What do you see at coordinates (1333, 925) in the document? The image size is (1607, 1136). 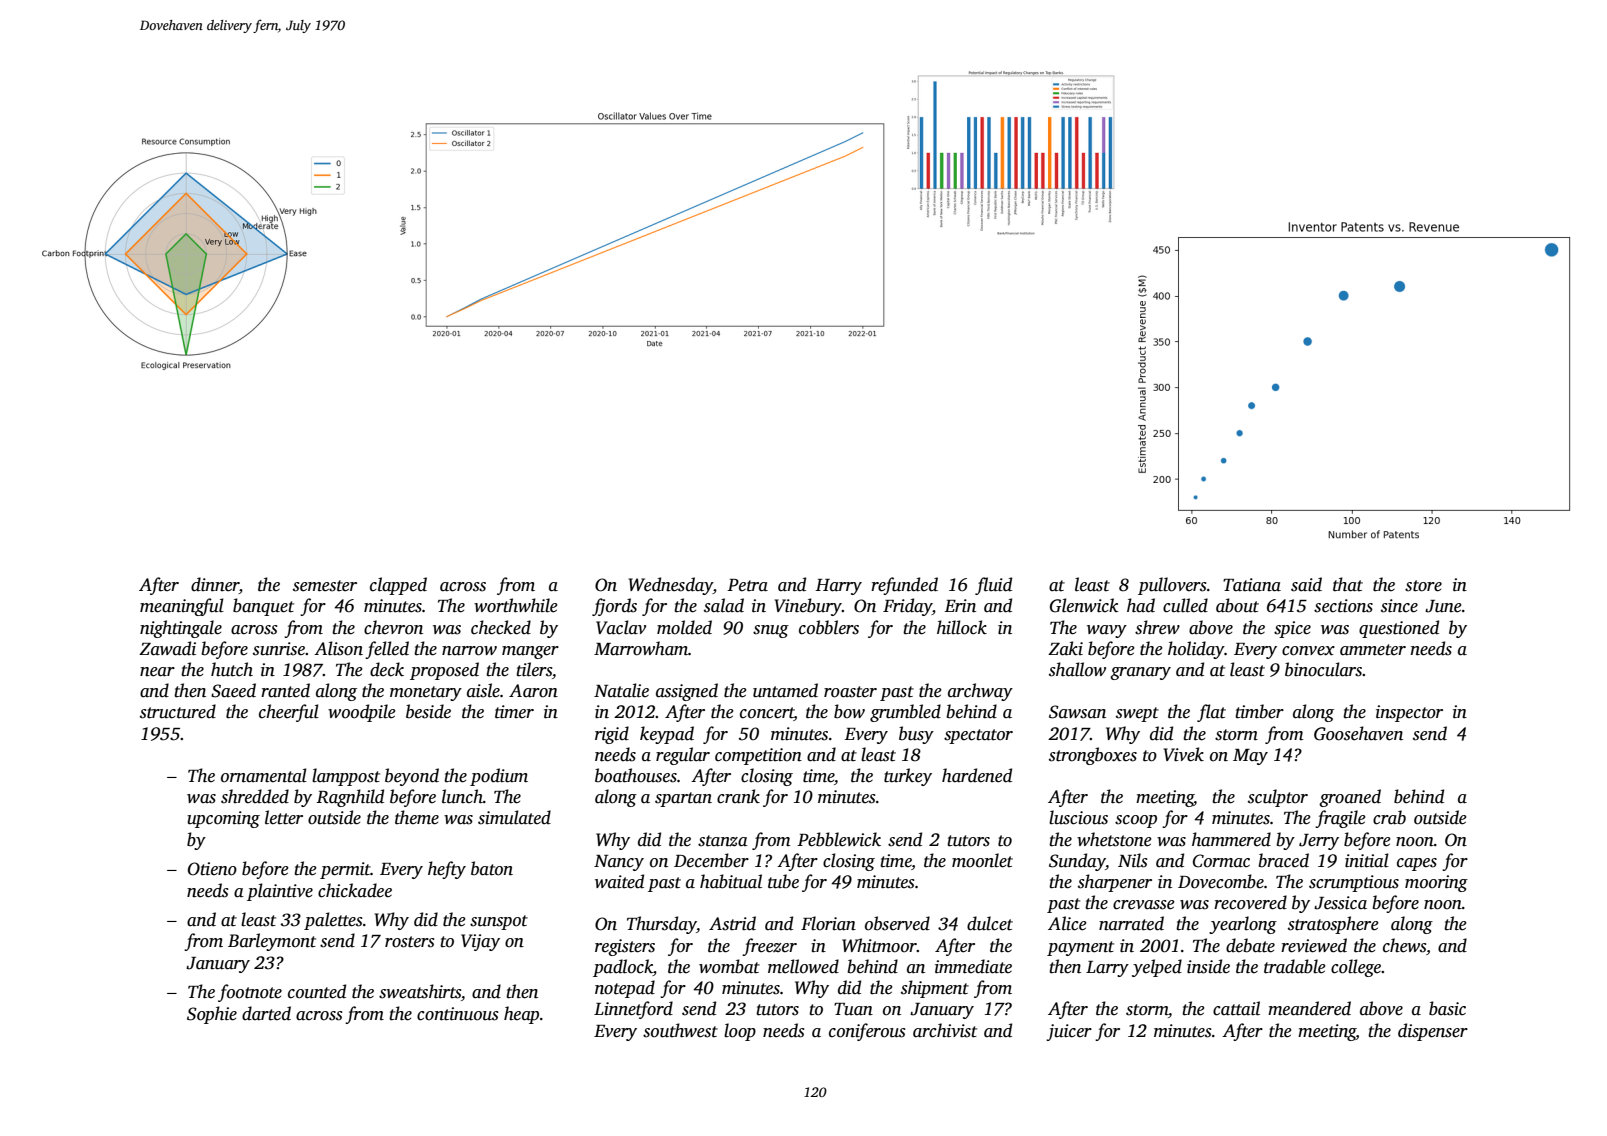 I see `stratosphere` at bounding box center [1333, 925].
